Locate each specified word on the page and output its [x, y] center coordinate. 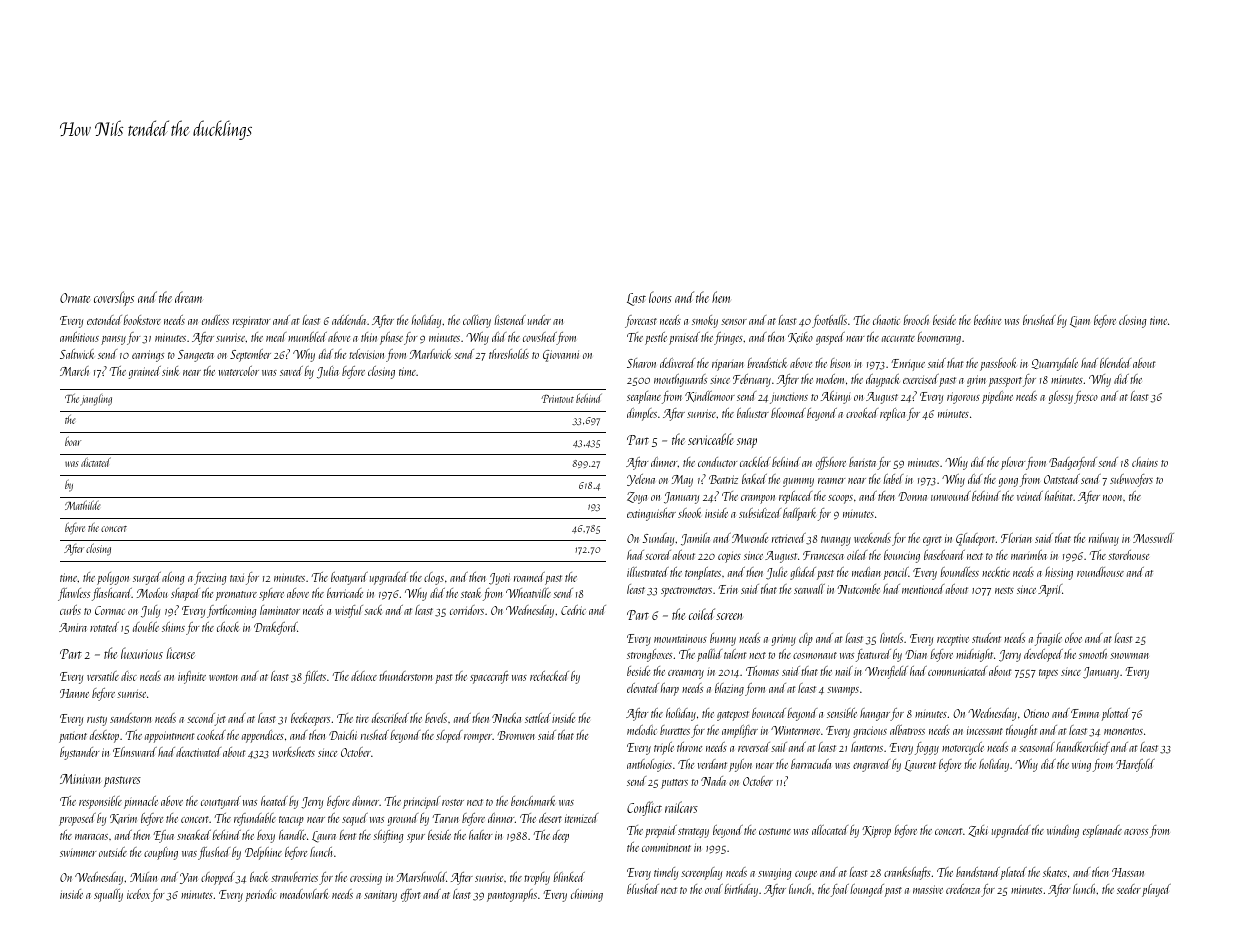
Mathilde [82, 505]
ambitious [79, 337]
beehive [987, 320]
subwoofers [1131, 480]
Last [636, 299]
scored [658, 555]
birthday [741, 890]
